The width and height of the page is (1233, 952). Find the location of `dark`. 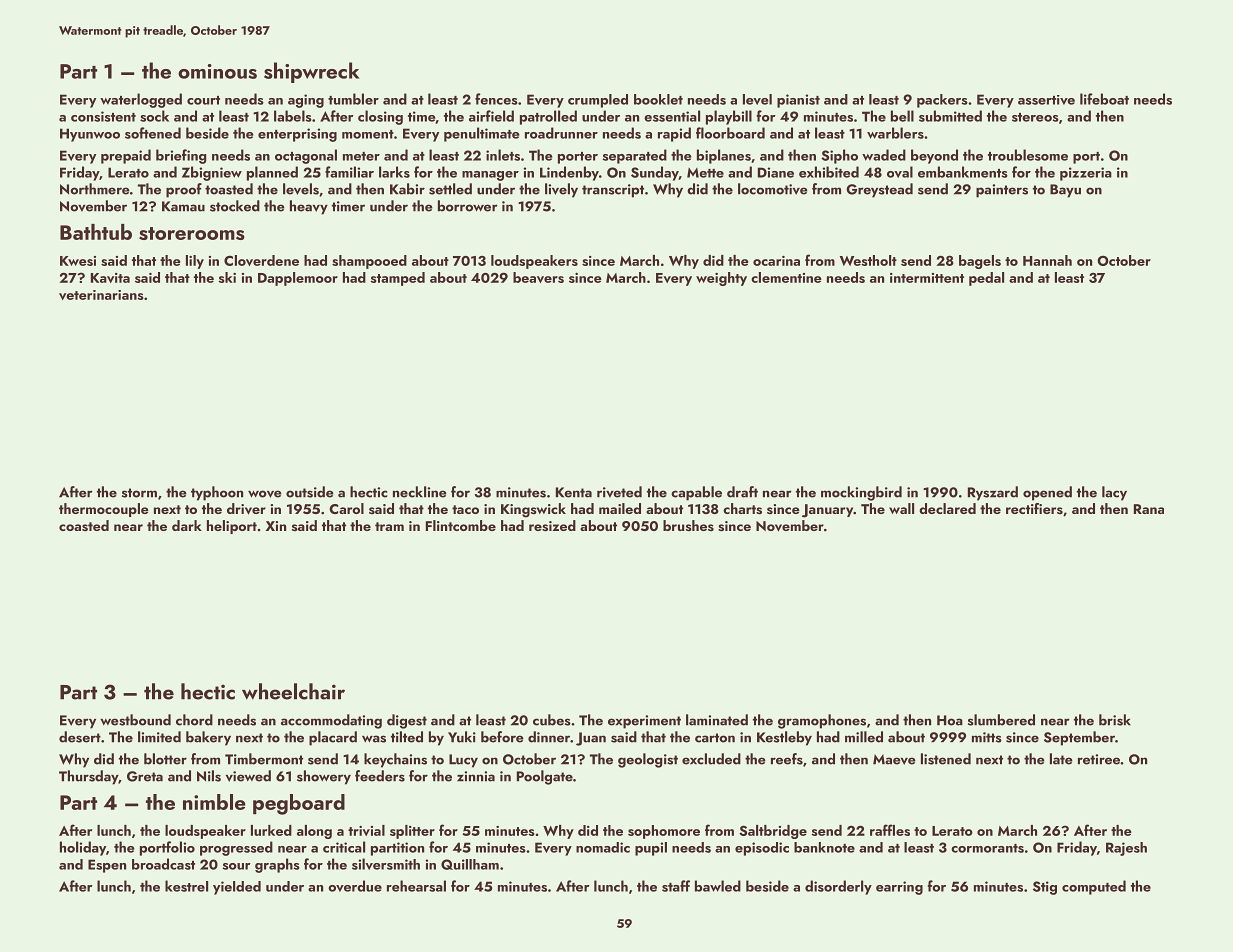

dark is located at coordinates (187, 525).
